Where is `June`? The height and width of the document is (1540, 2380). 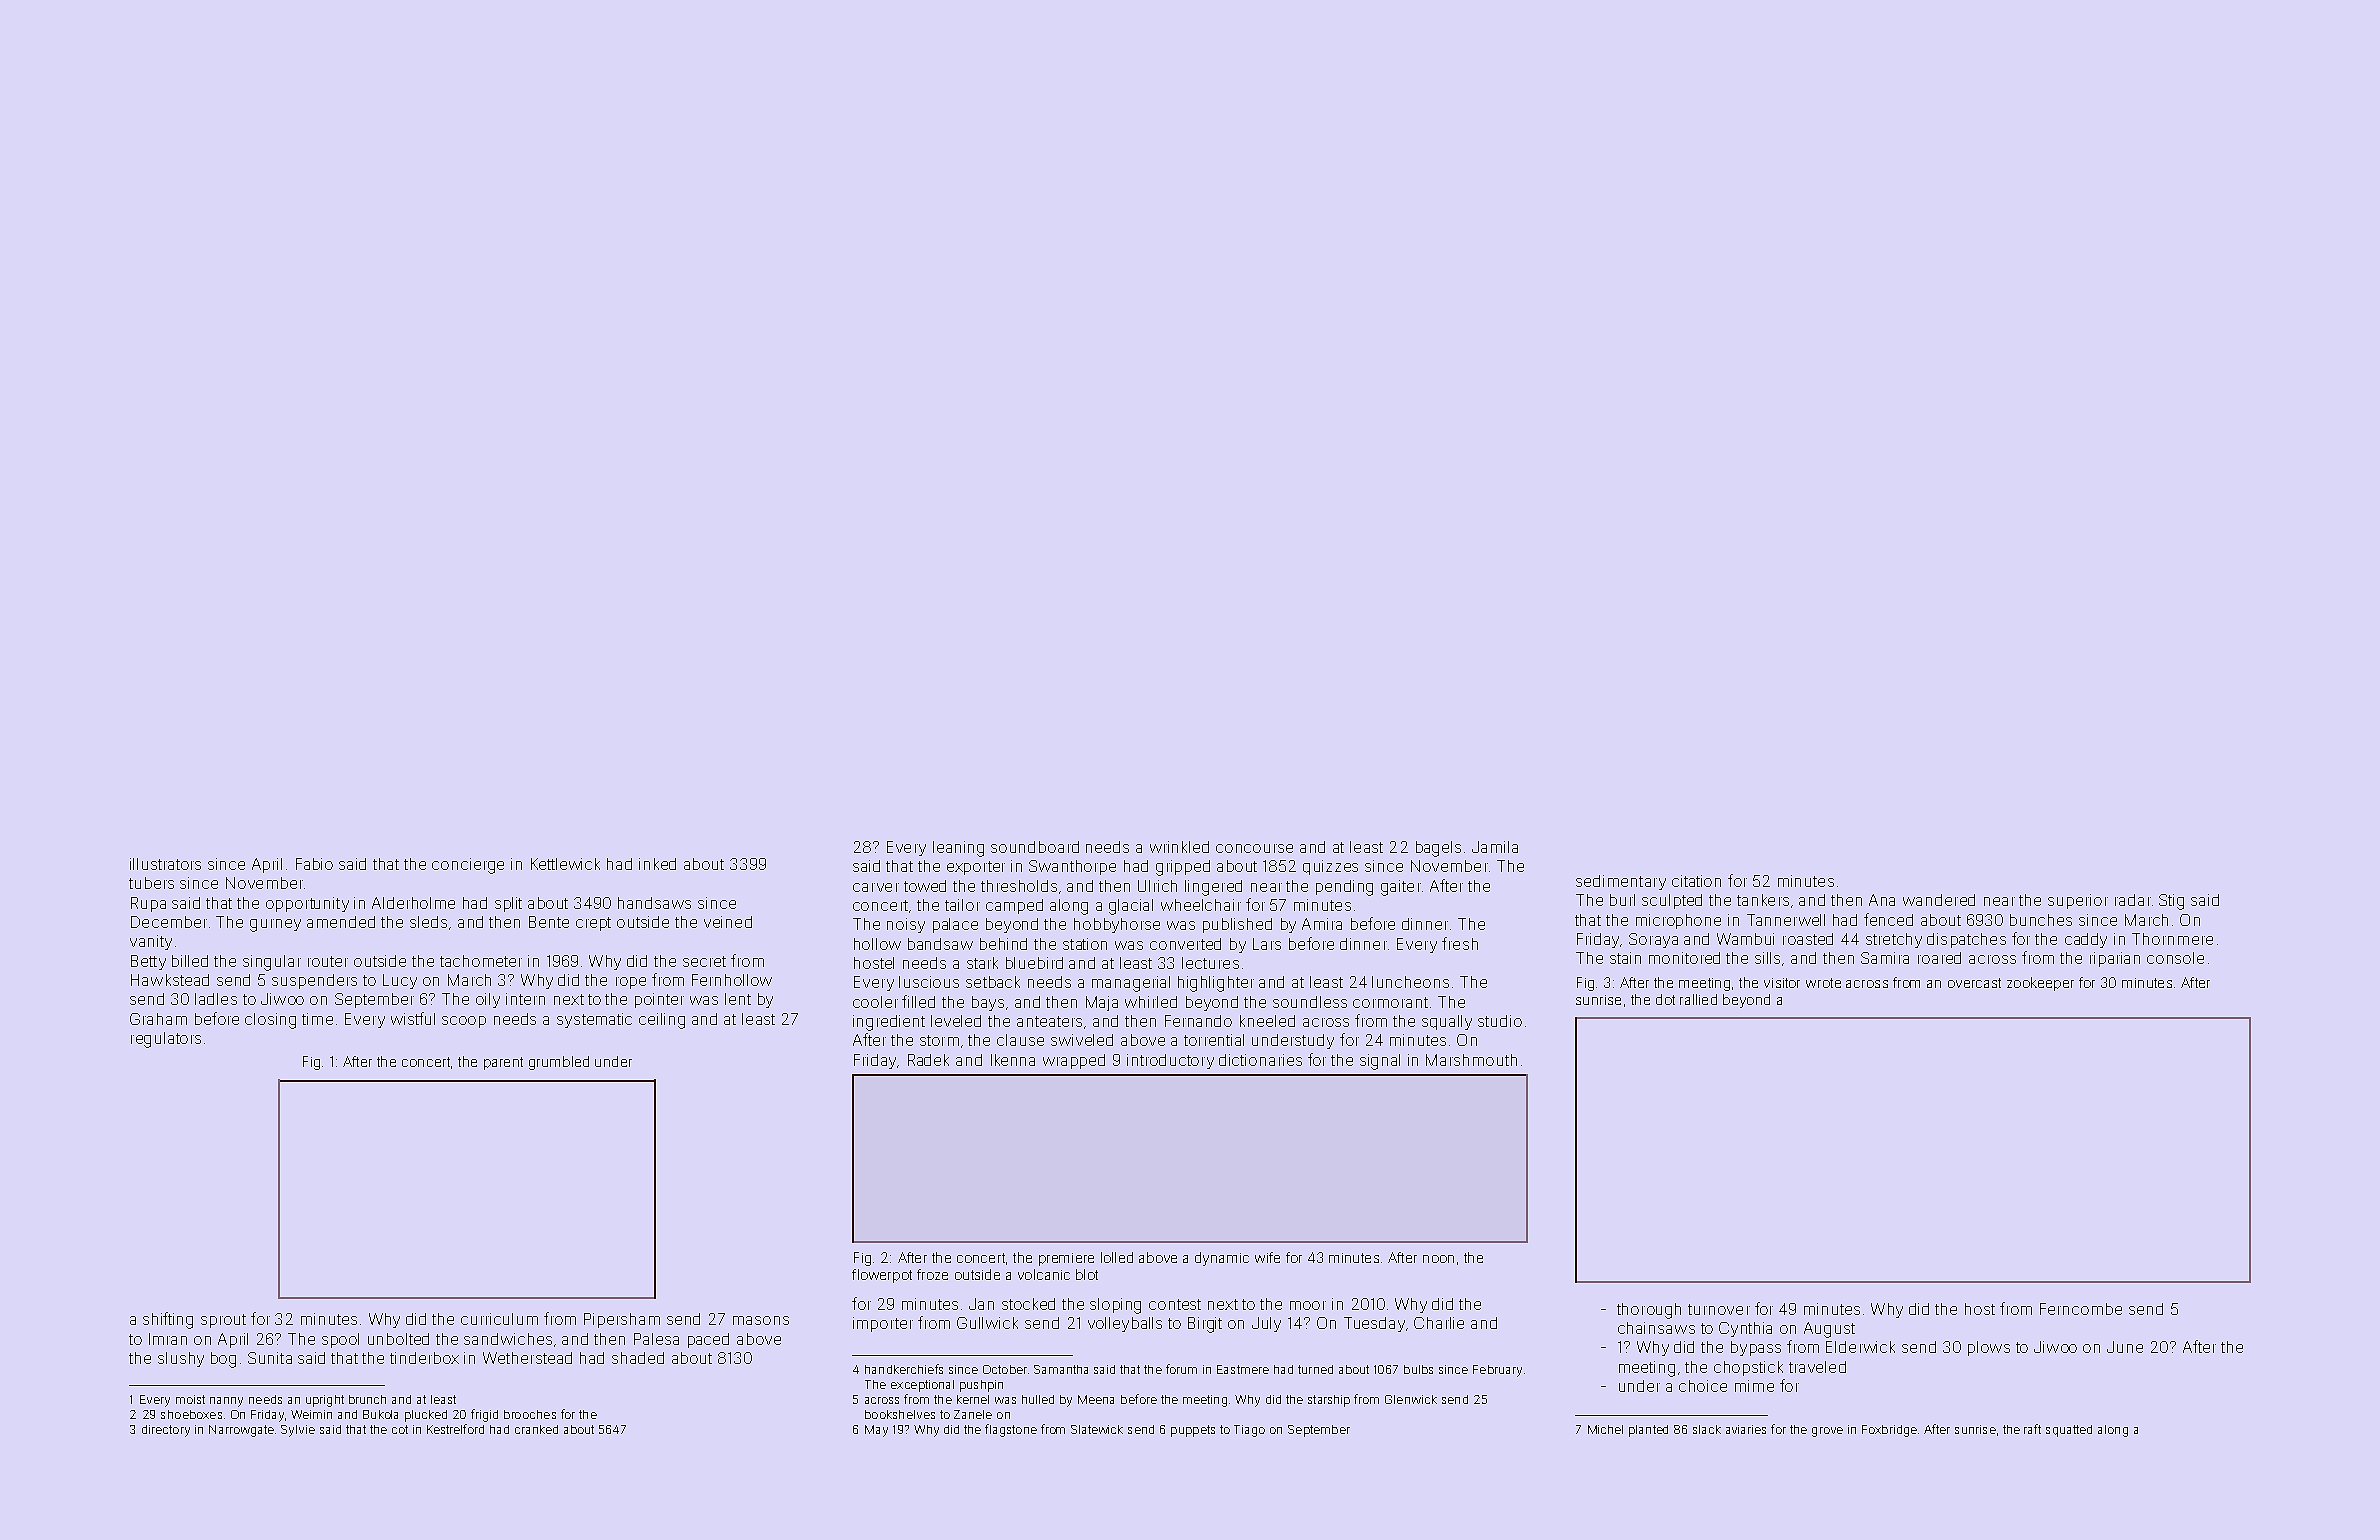 June is located at coordinates (2125, 1347).
